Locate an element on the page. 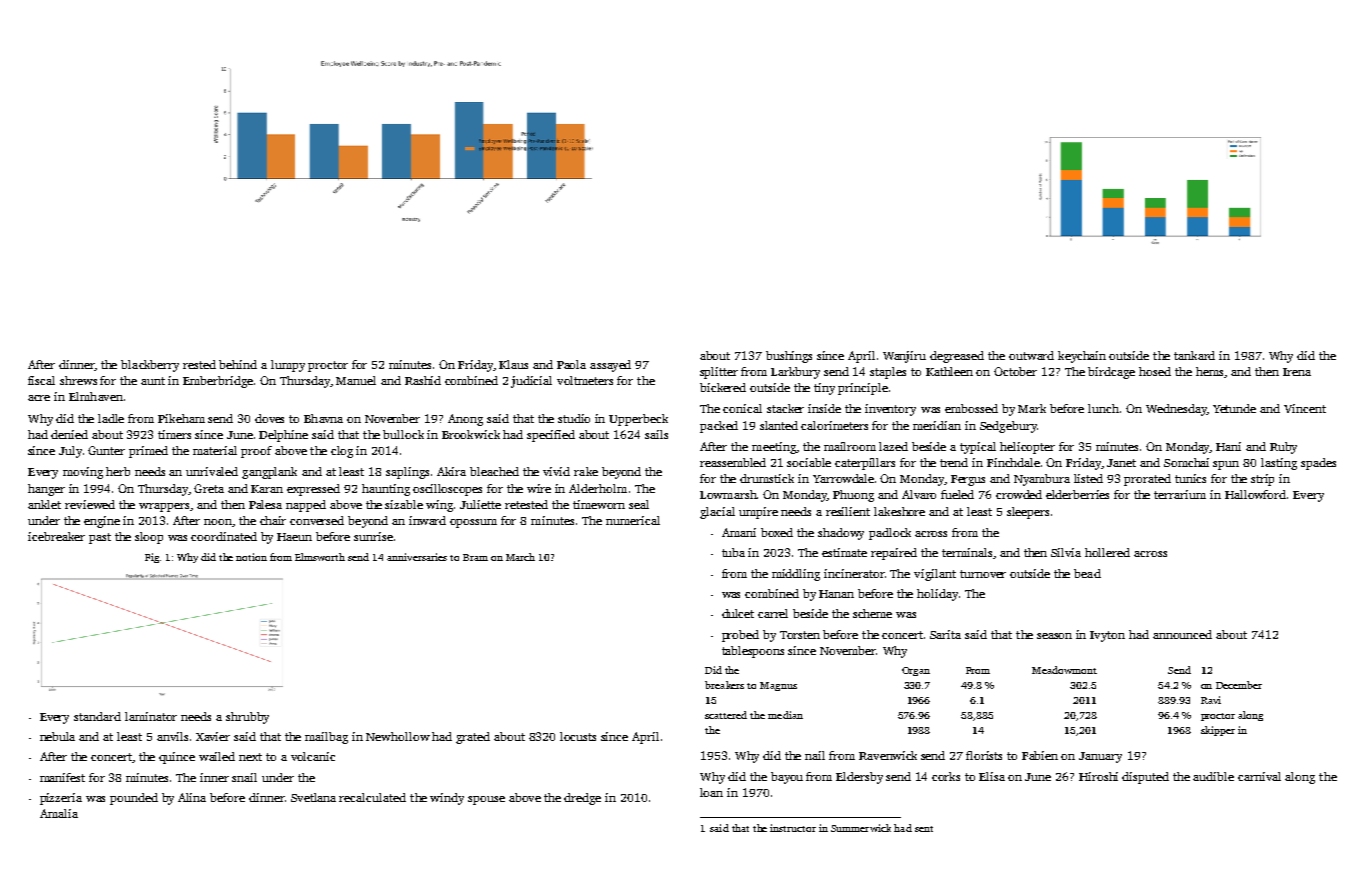 This page has width=1372, height=887. probed is located at coordinates (740, 636).
